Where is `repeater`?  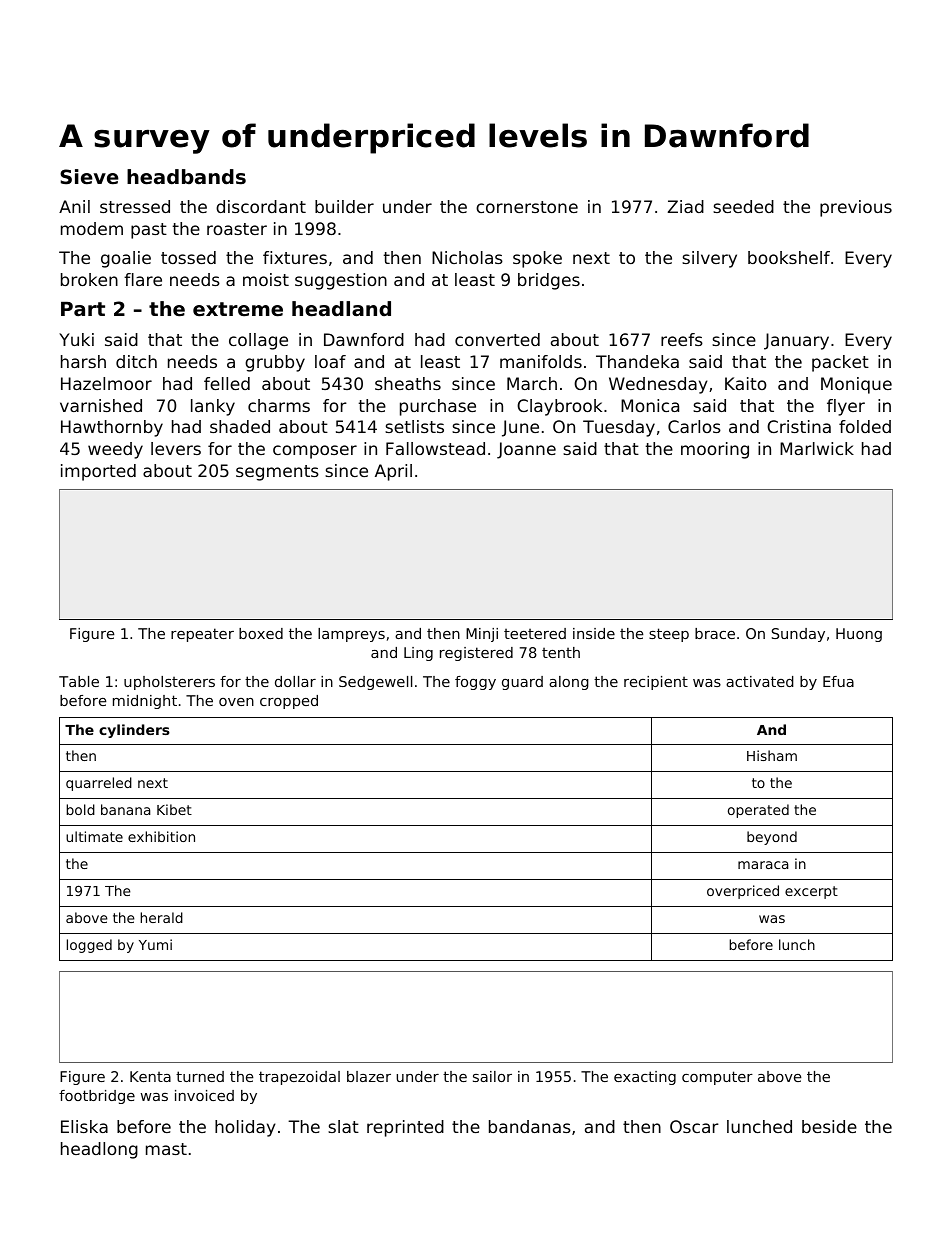 repeater is located at coordinates (202, 635).
